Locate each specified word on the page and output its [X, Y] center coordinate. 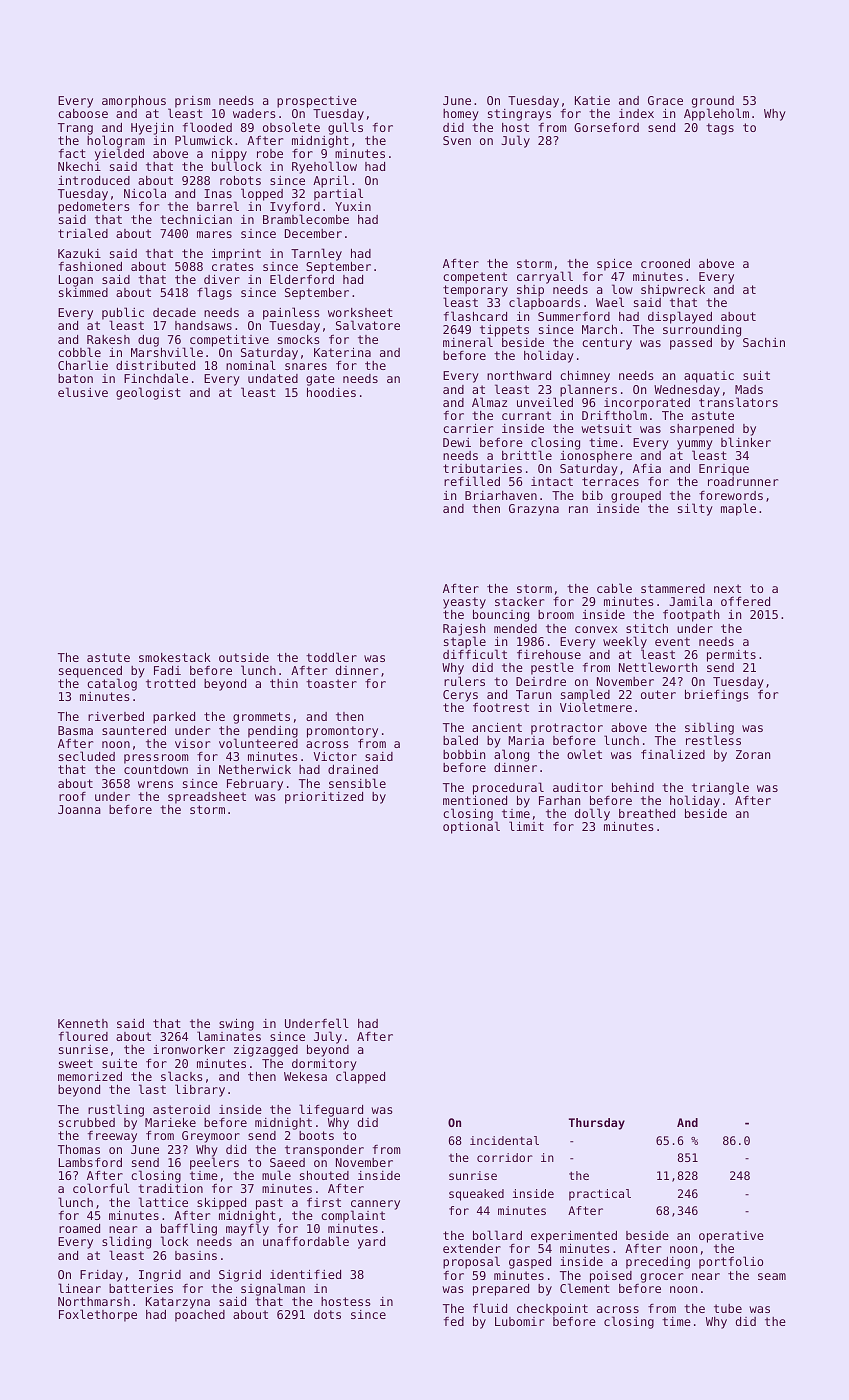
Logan [76, 281]
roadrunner [743, 481]
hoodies [331, 392]
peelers [214, 1163]
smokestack [175, 657]
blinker [746, 442]
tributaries [482, 468]
